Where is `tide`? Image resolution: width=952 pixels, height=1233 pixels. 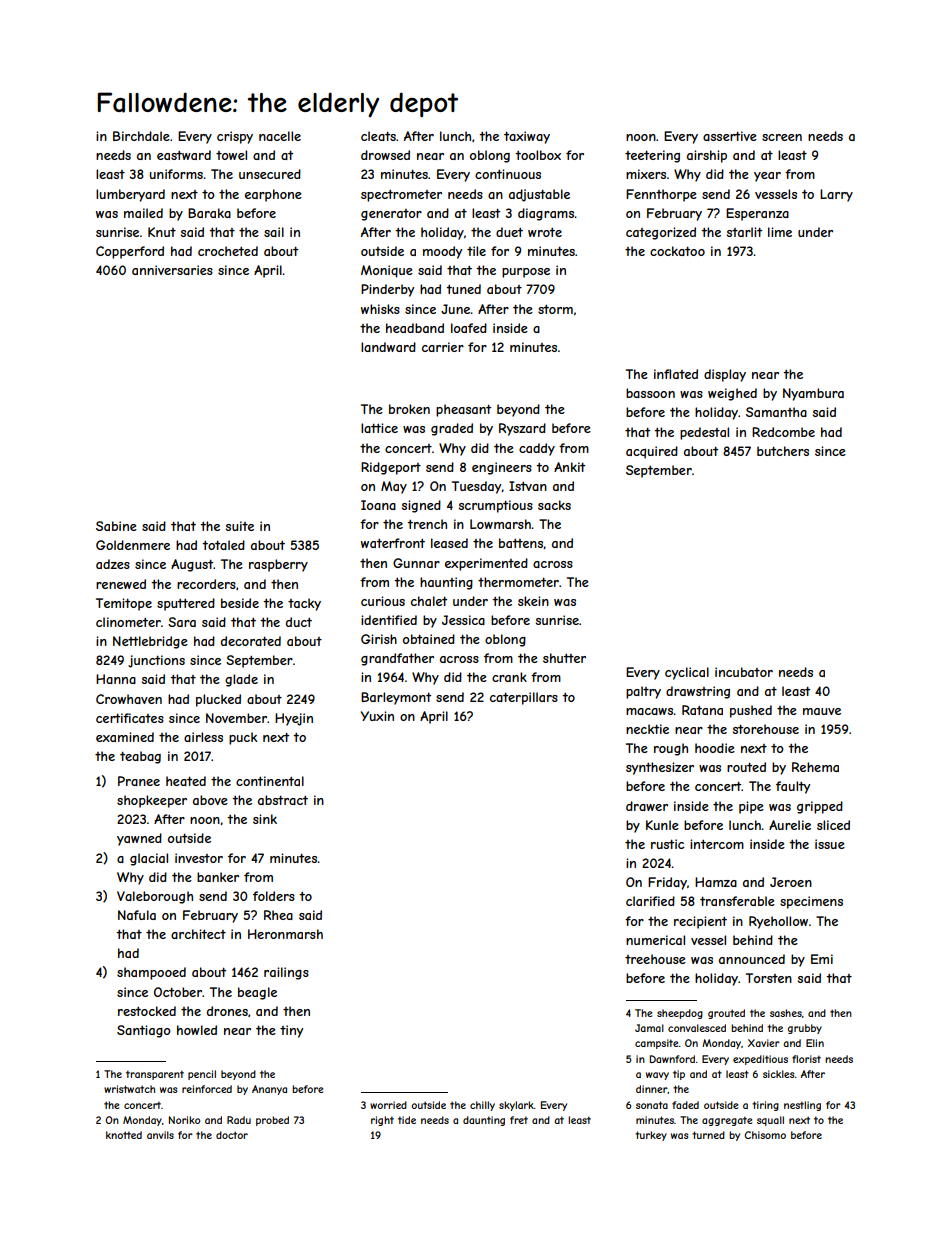 tide is located at coordinates (407, 1120).
